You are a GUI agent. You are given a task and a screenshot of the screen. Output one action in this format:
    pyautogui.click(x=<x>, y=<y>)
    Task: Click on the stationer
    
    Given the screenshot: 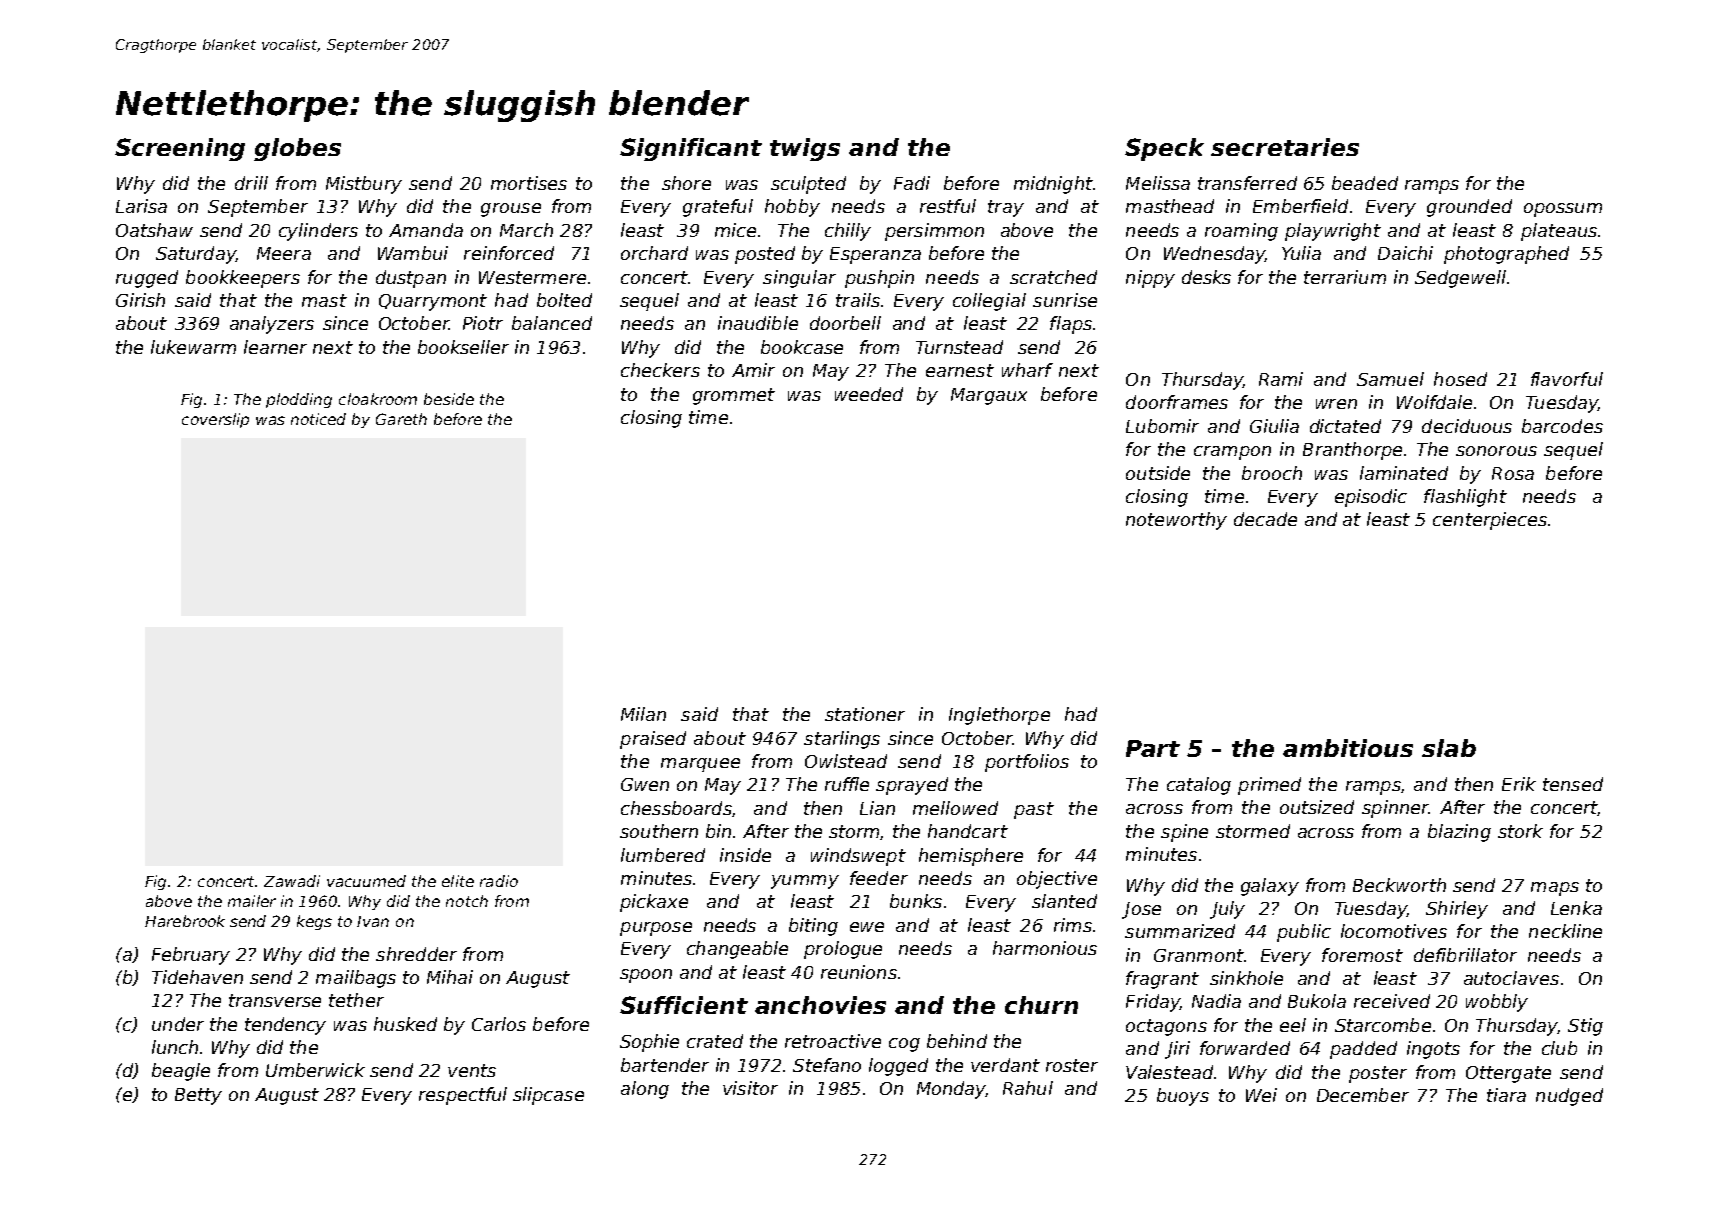 What is the action you would take?
    pyautogui.click(x=865, y=714)
